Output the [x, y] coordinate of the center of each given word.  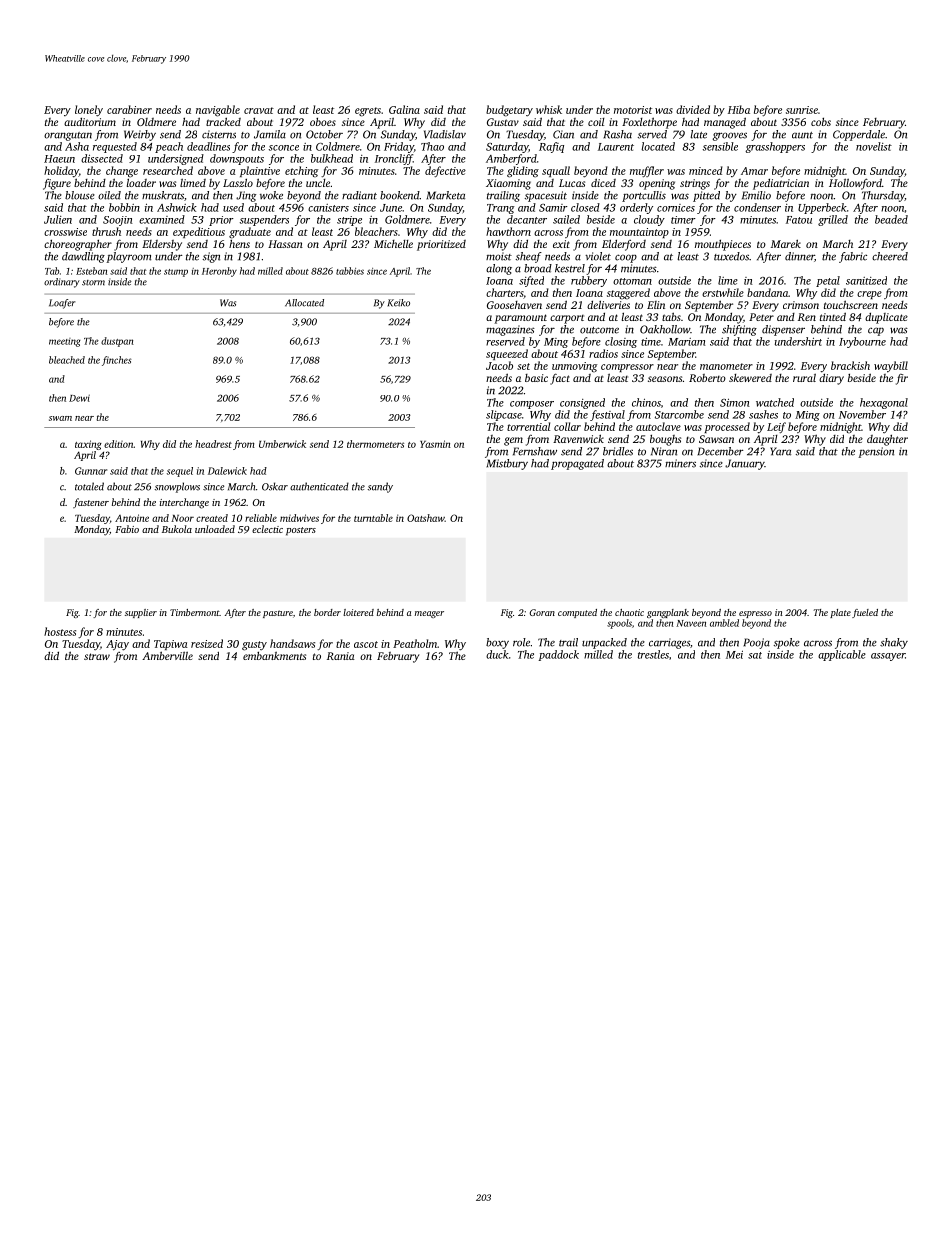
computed [577, 613]
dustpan [117, 342]
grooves [730, 136]
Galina [404, 109]
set [523, 366]
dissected [102, 158]
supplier [141, 613]
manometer [726, 366]
